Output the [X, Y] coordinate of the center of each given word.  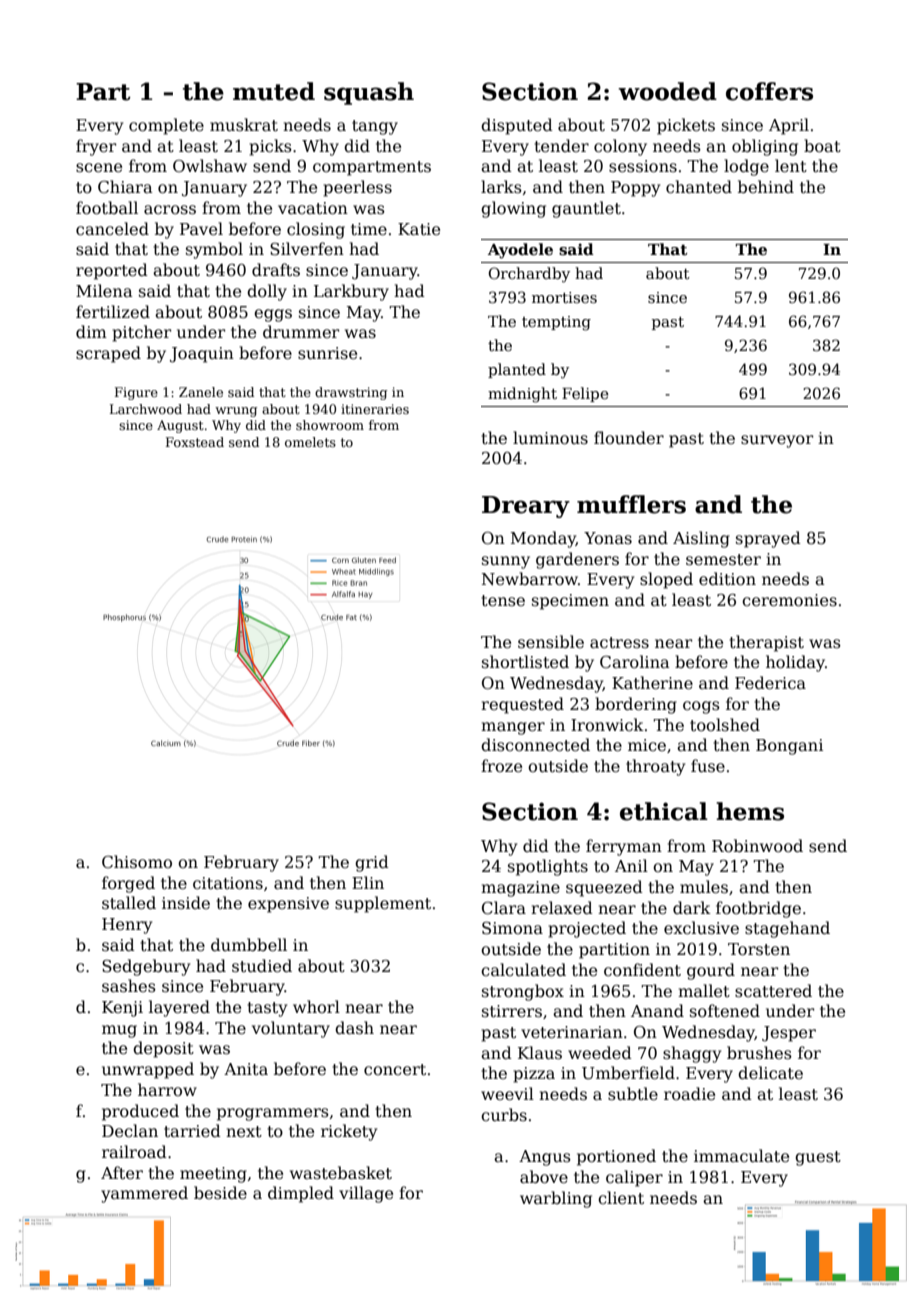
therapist [767, 643]
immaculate [741, 1156]
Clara [504, 908]
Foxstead [195, 442]
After [122, 1173]
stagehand [787, 929]
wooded [667, 91]
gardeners [577, 560]
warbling [556, 1199]
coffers [769, 91]
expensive [288, 905]
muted [274, 91]
